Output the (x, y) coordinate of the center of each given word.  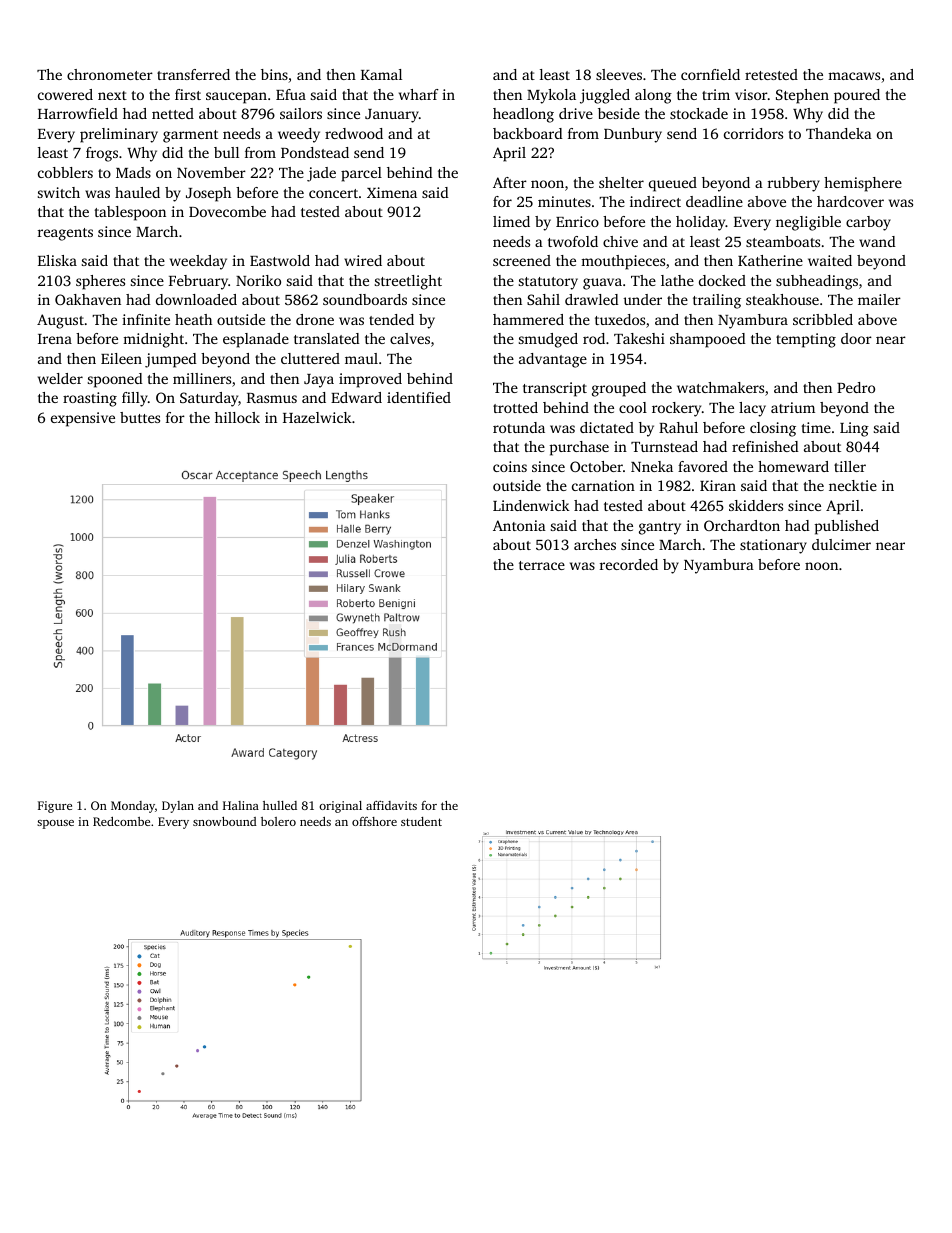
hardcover (850, 201)
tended (391, 319)
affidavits (391, 805)
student (421, 821)
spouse (55, 824)
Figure (55, 807)
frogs (102, 154)
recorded (629, 564)
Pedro (856, 387)
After (510, 182)
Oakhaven (88, 299)
